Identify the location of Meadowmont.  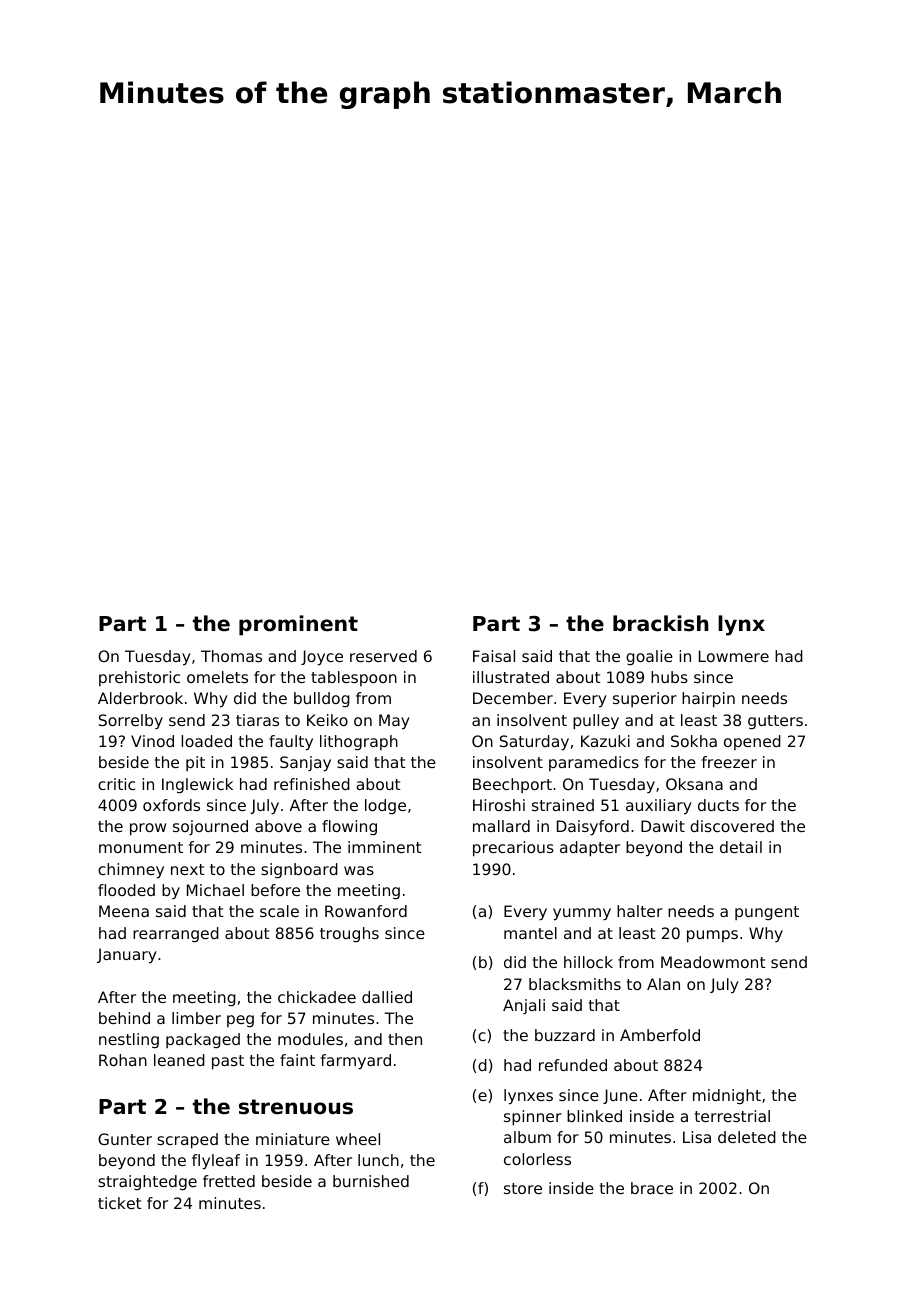
(713, 962).
